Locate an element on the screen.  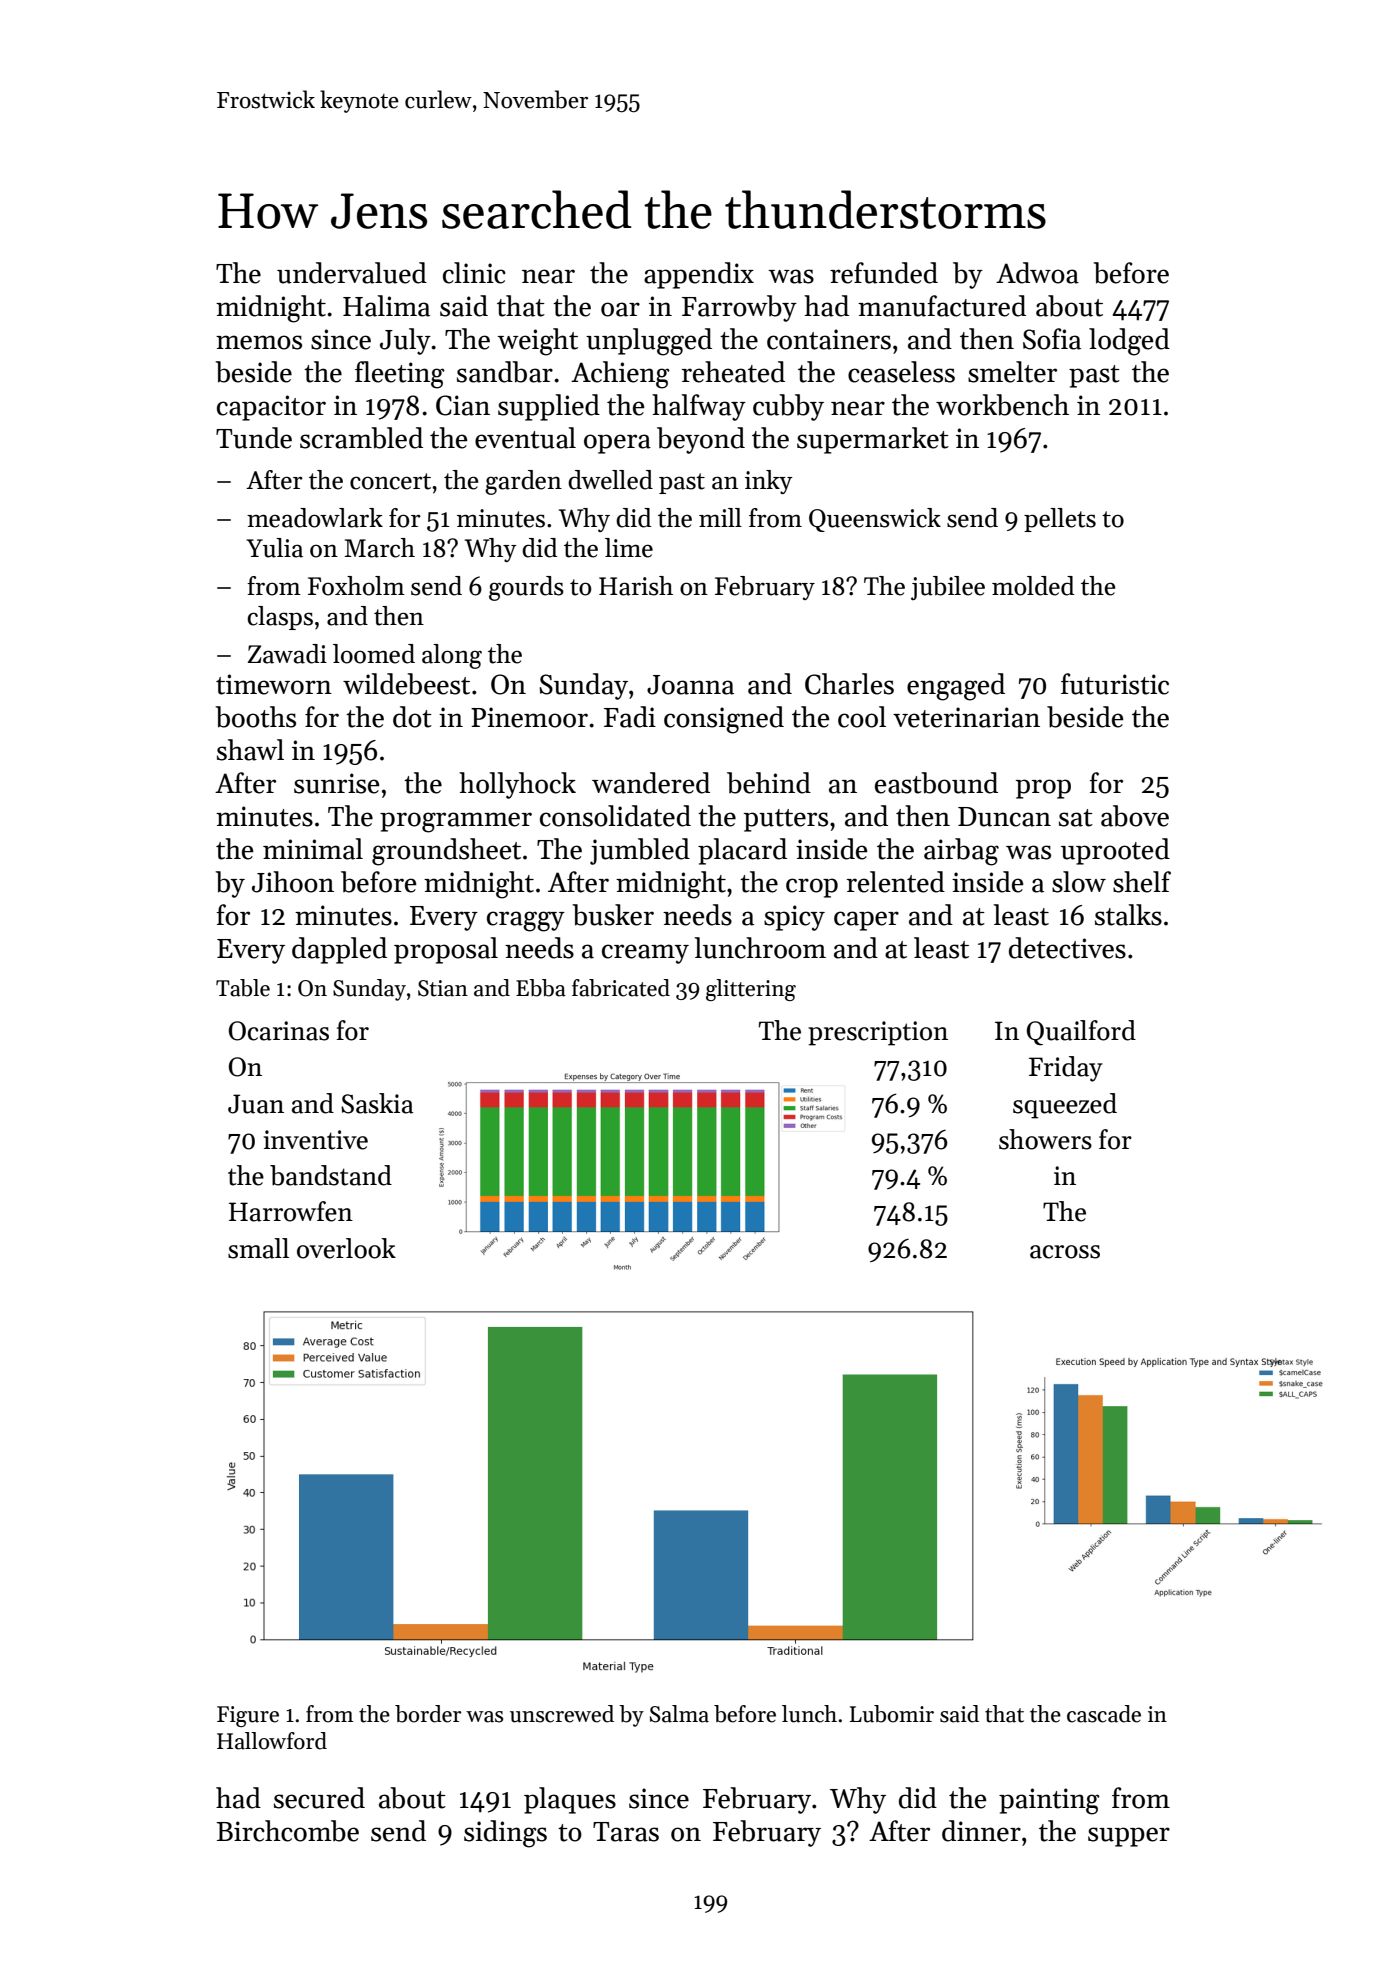
Juan is located at coordinates (256, 1104).
